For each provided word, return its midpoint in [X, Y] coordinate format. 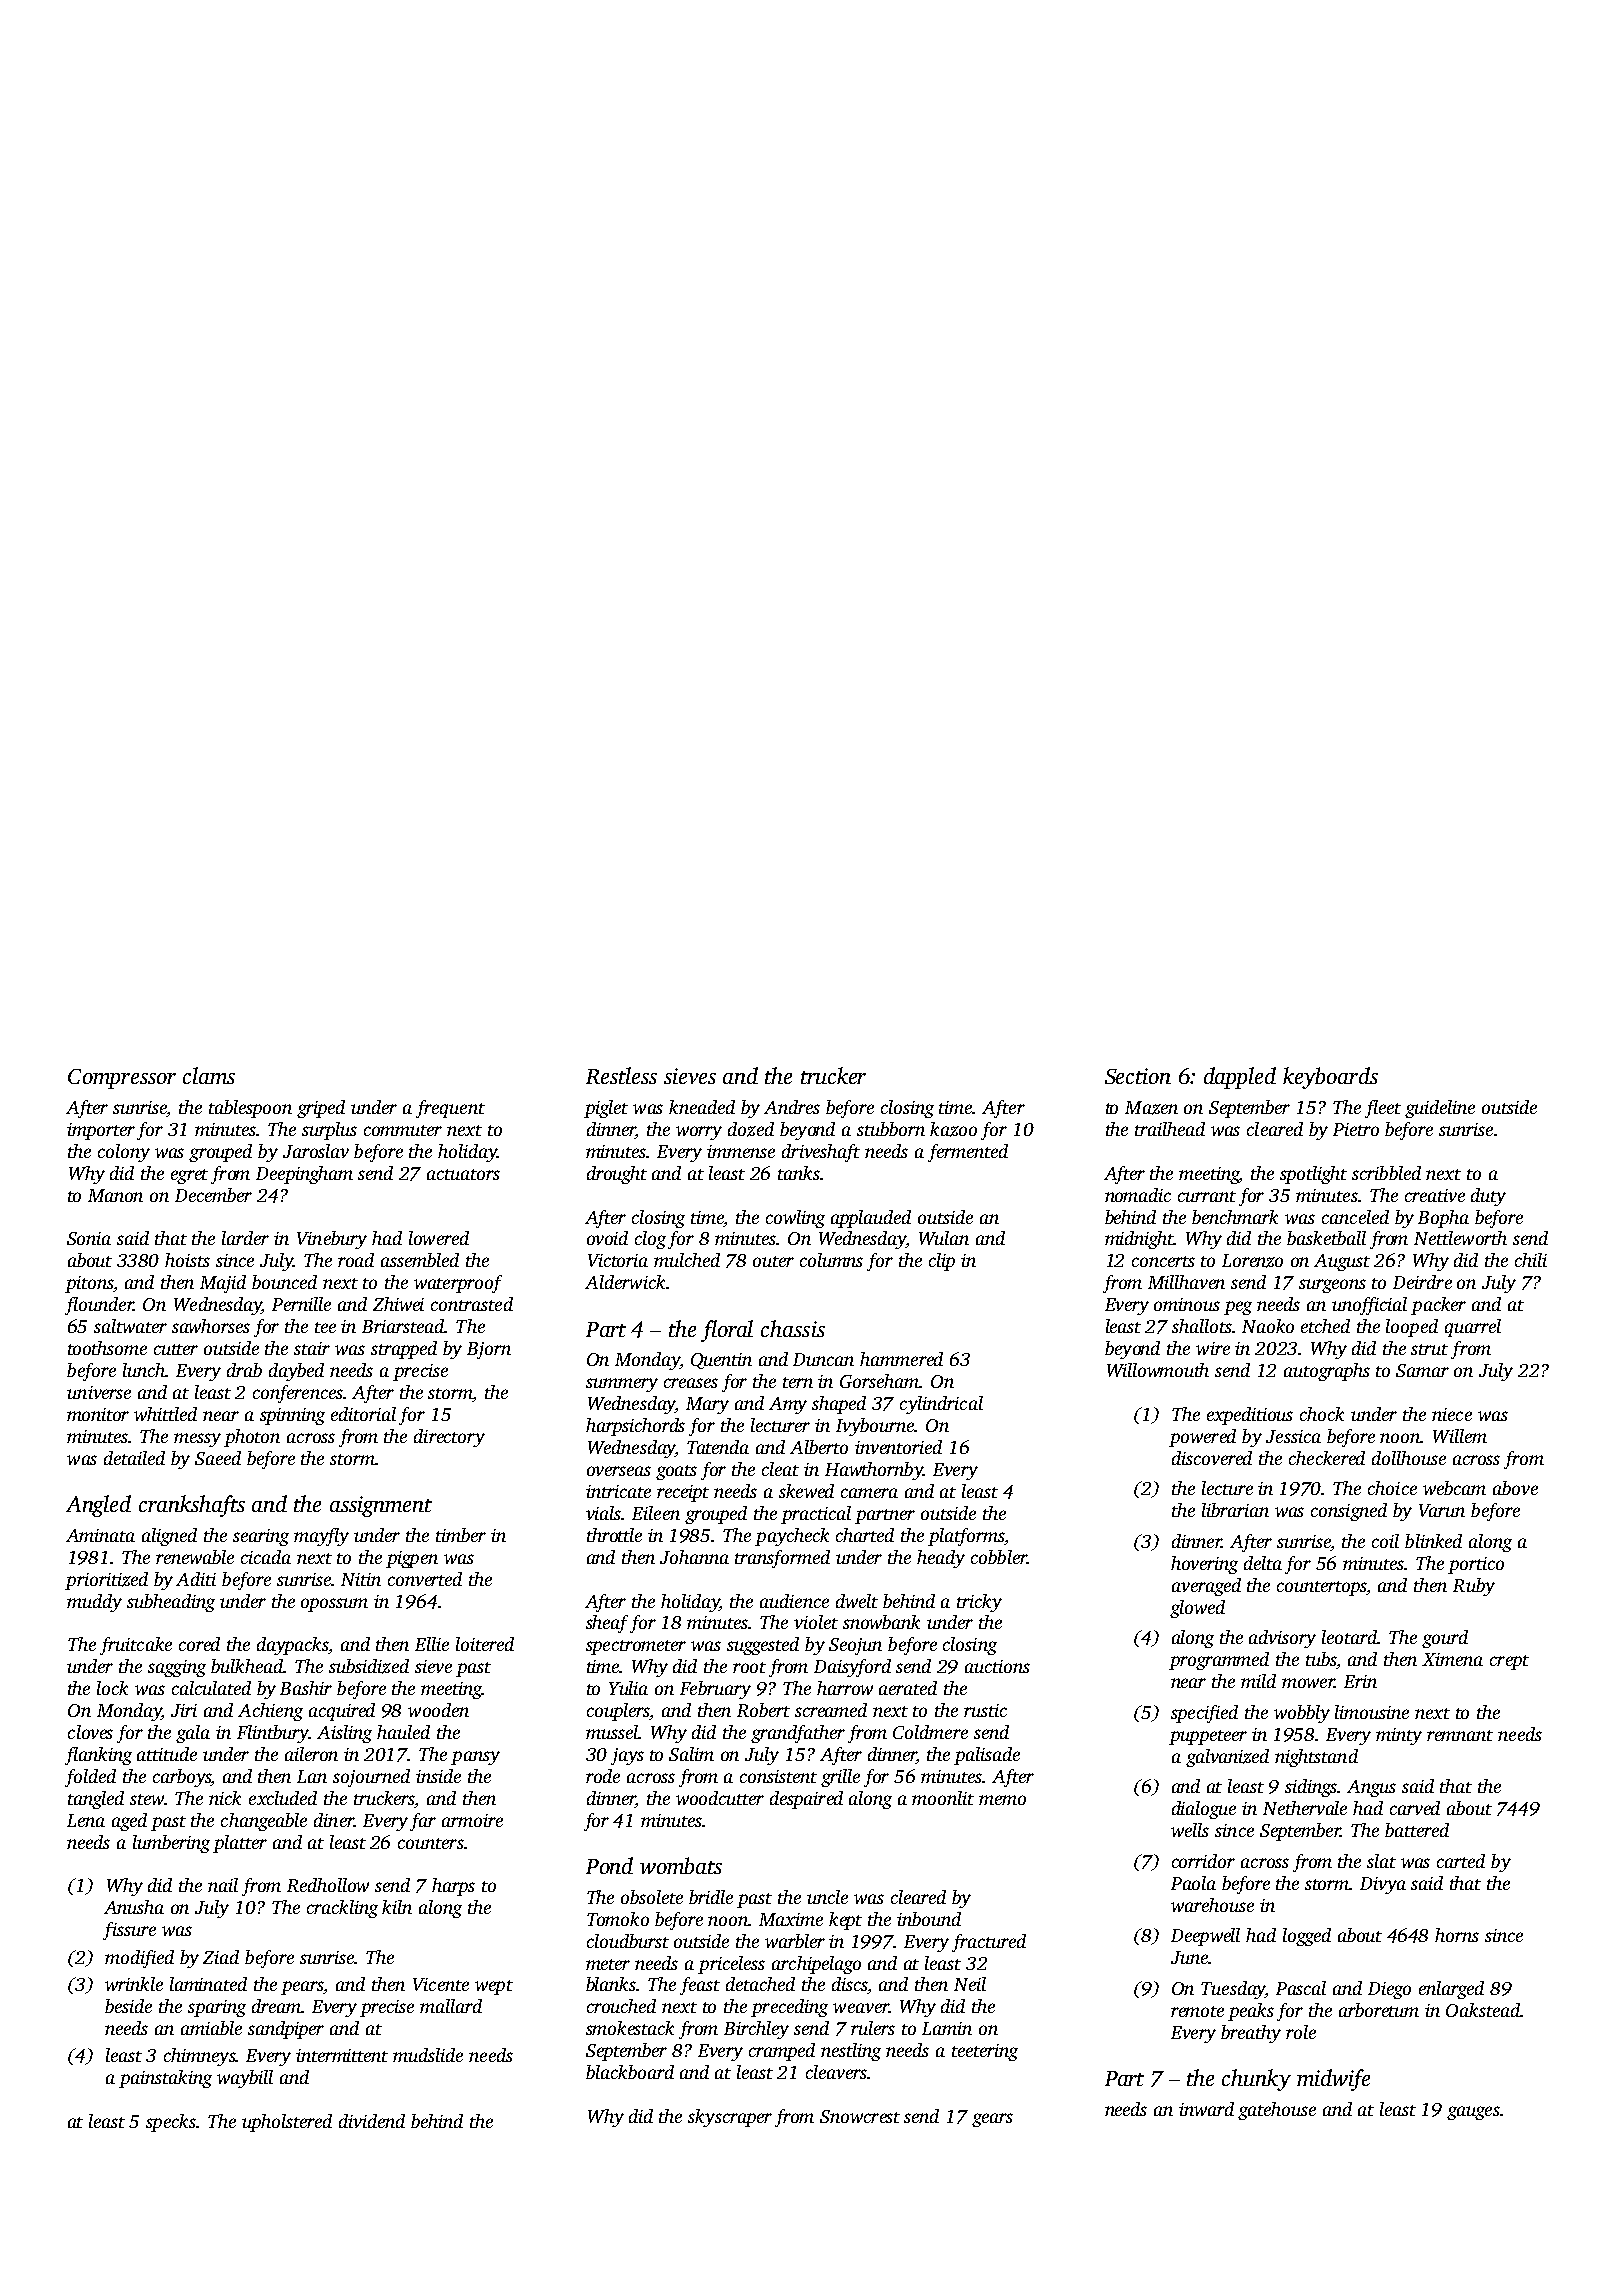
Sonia [89, 1238]
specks [171, 2123]
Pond [609, 1865]
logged [1307, 1937]
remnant [1460, 1735]
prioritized [106, 1581]
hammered [901, 1359]
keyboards [1330, 1078]
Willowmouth [1158, 1370]
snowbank [881, 1622]
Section [1138, 1076]
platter [240, 1844]
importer [101, 1131]
